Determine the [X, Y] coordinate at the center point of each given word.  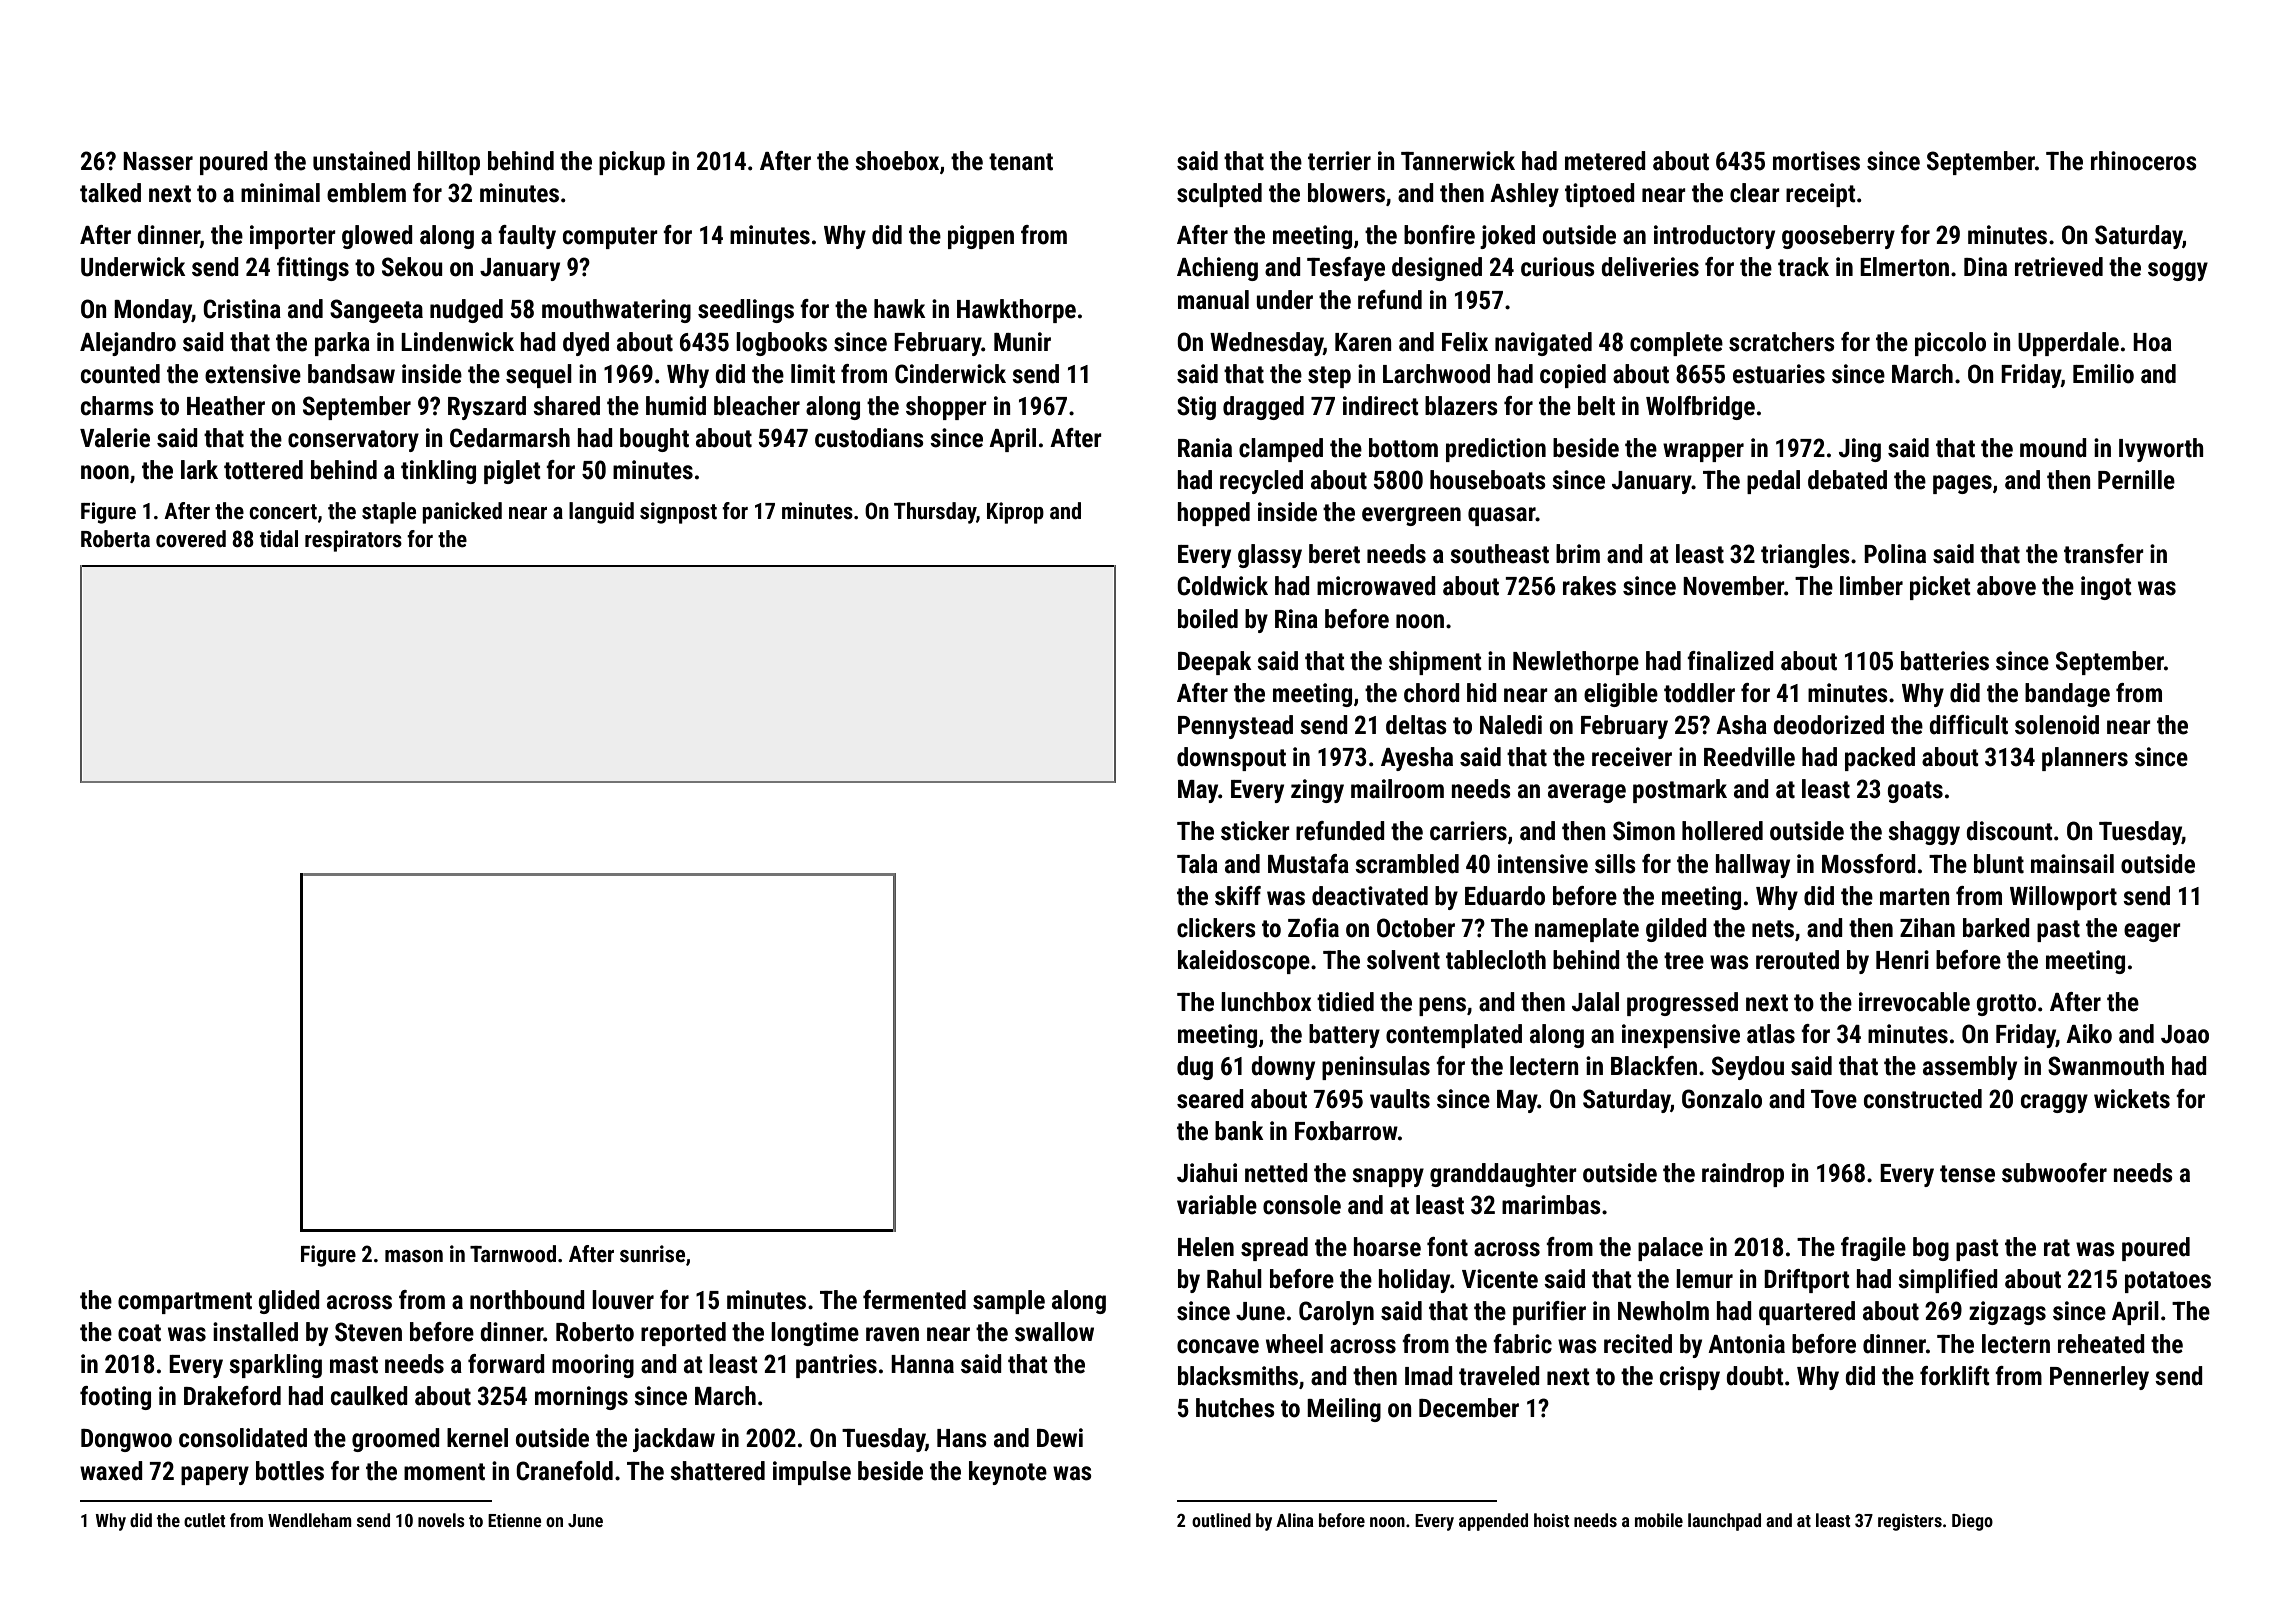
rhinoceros [2144, 161]
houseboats [1488, 480]
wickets [2132, 1099]
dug [1195, 1068]
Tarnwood [513, 1254]
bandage [2067, 695]
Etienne [515, 1520]
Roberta [115, 539]
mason [414, 1256]
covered [191, 539]
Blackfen [1654, 1066]
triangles [1805, 556]
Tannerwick [1458, 161]
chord [1432, 693]
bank [1239, 1131]
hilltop [449, 163]
